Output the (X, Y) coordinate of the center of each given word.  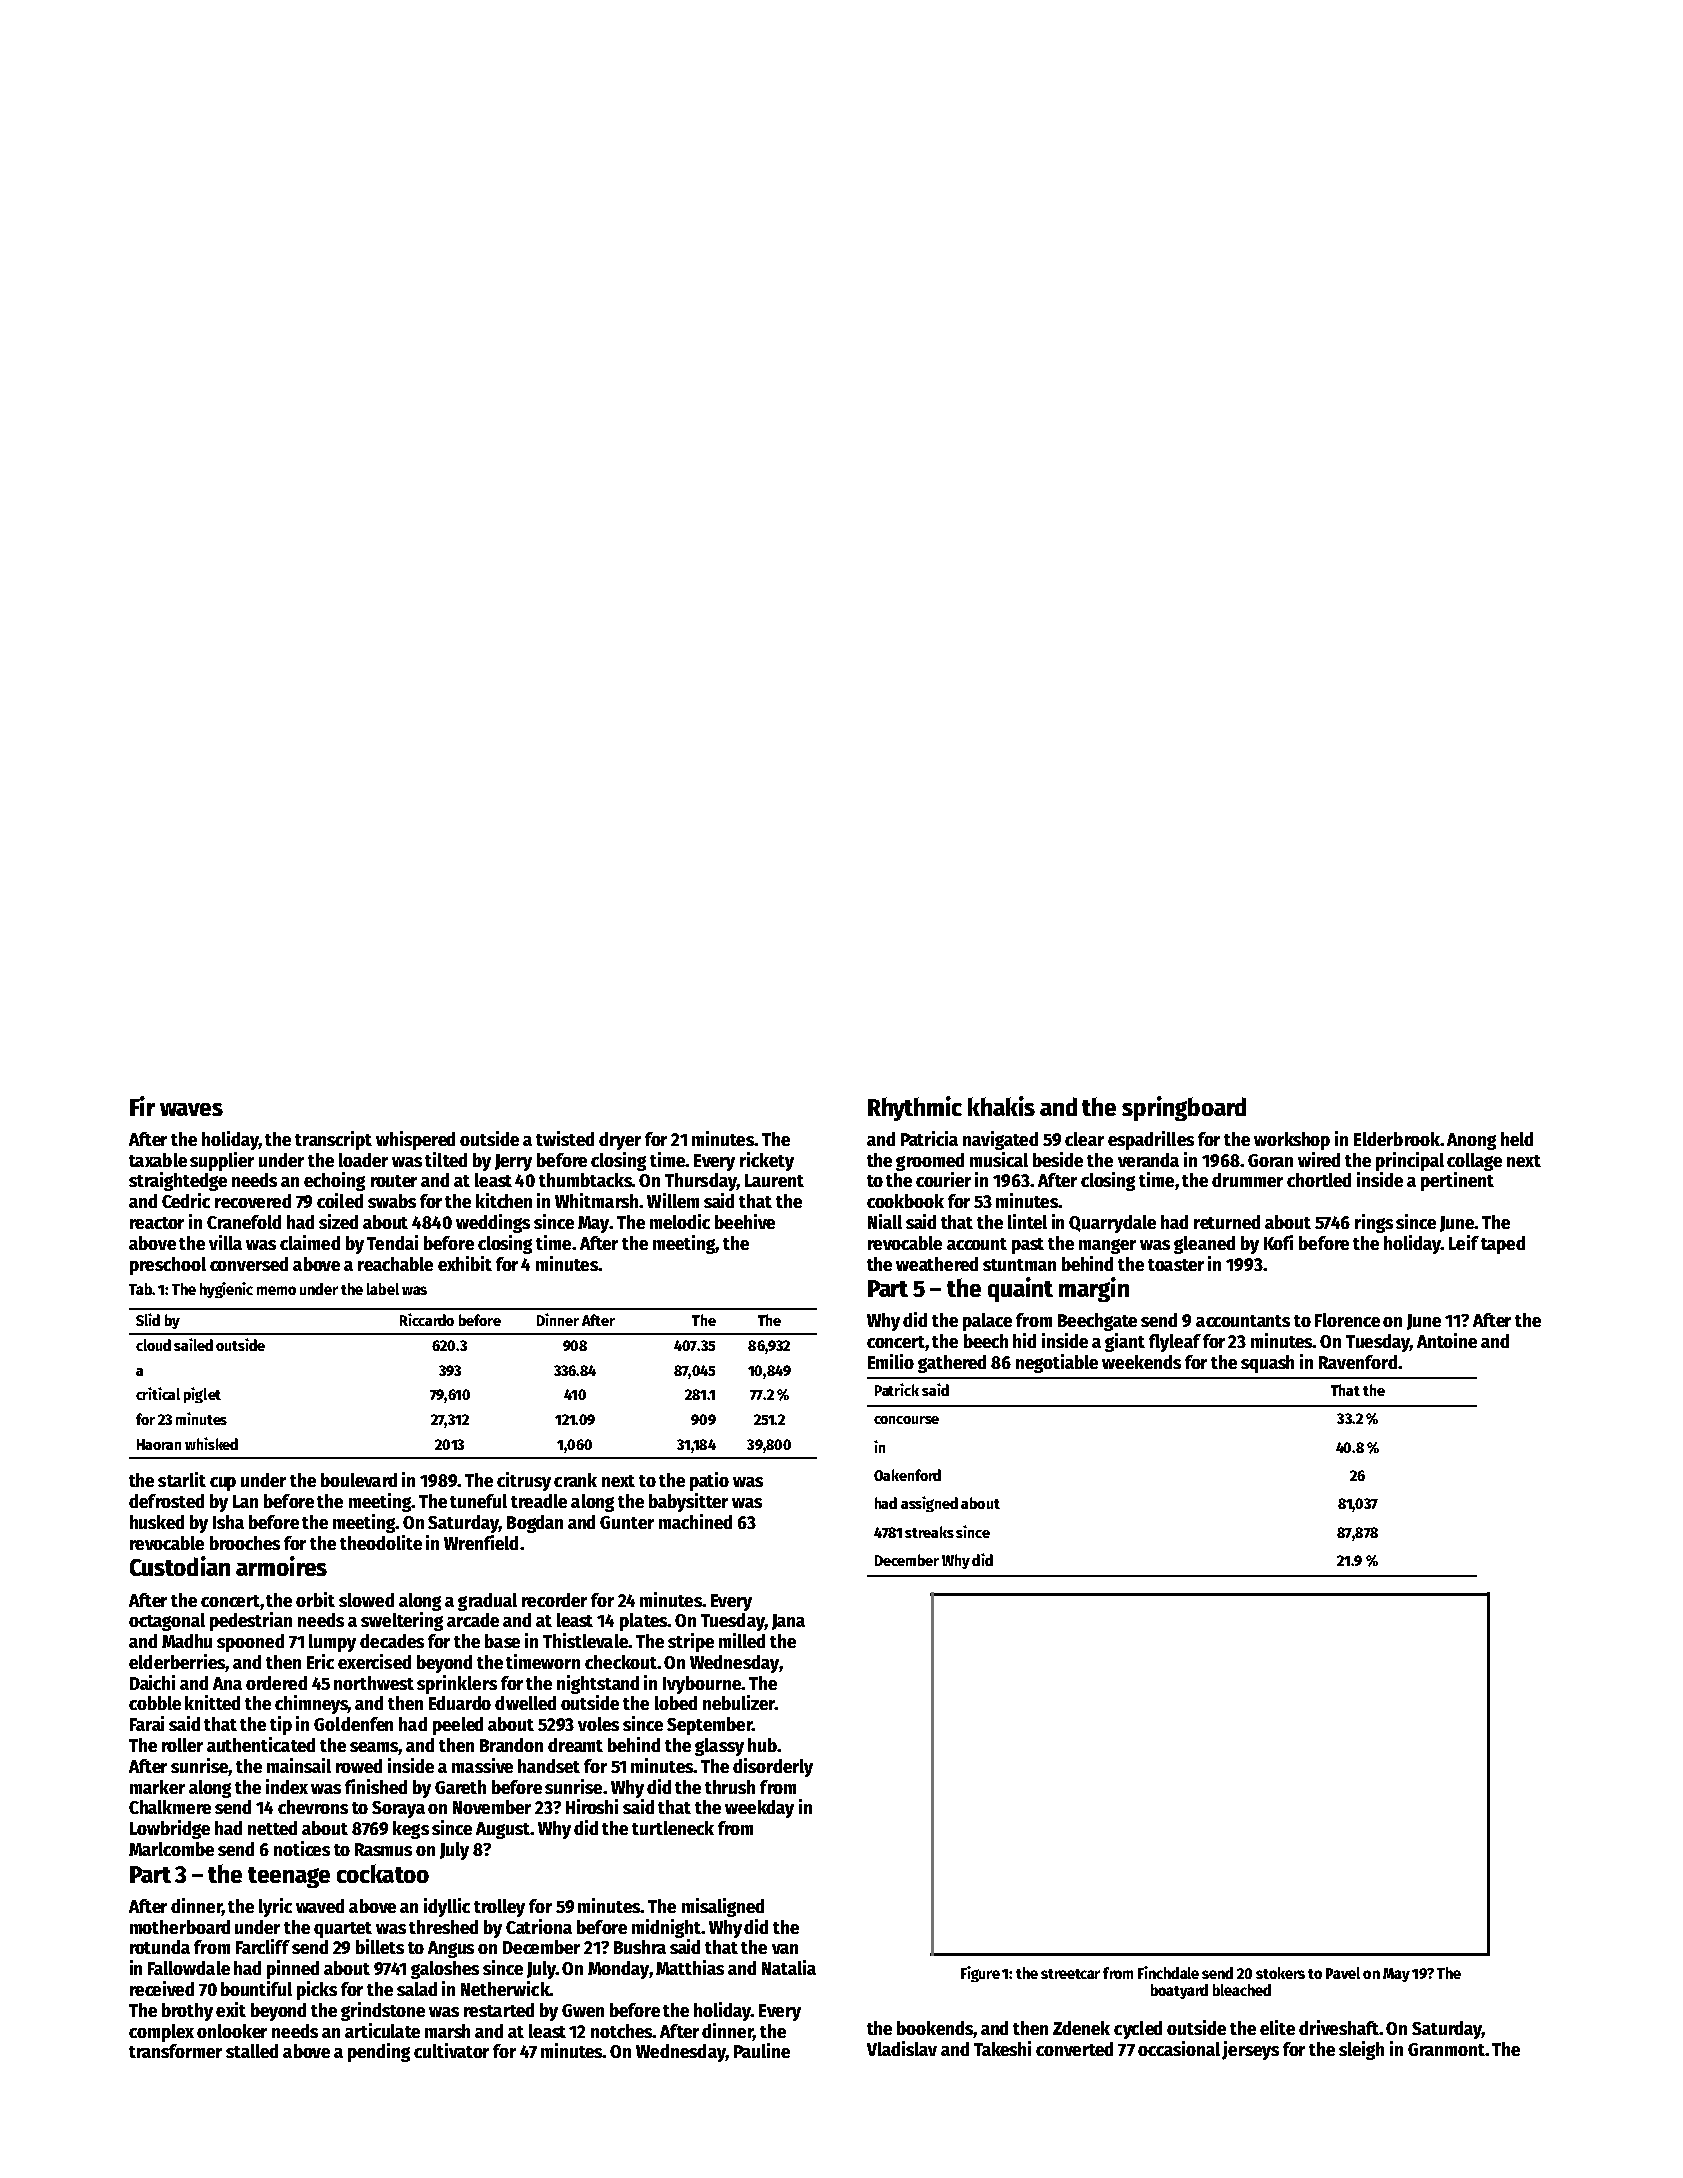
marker (157, 1787)
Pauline (762, 2050)
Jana (788, 1622)
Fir (142, 1106)
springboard (1184, 1108)
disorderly (773, 1767)
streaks (929, 1532)
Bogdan (535, 1524)
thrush (730, 1787)
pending (379, 2052)
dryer (620, 1141)
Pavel (1343, 1973)
